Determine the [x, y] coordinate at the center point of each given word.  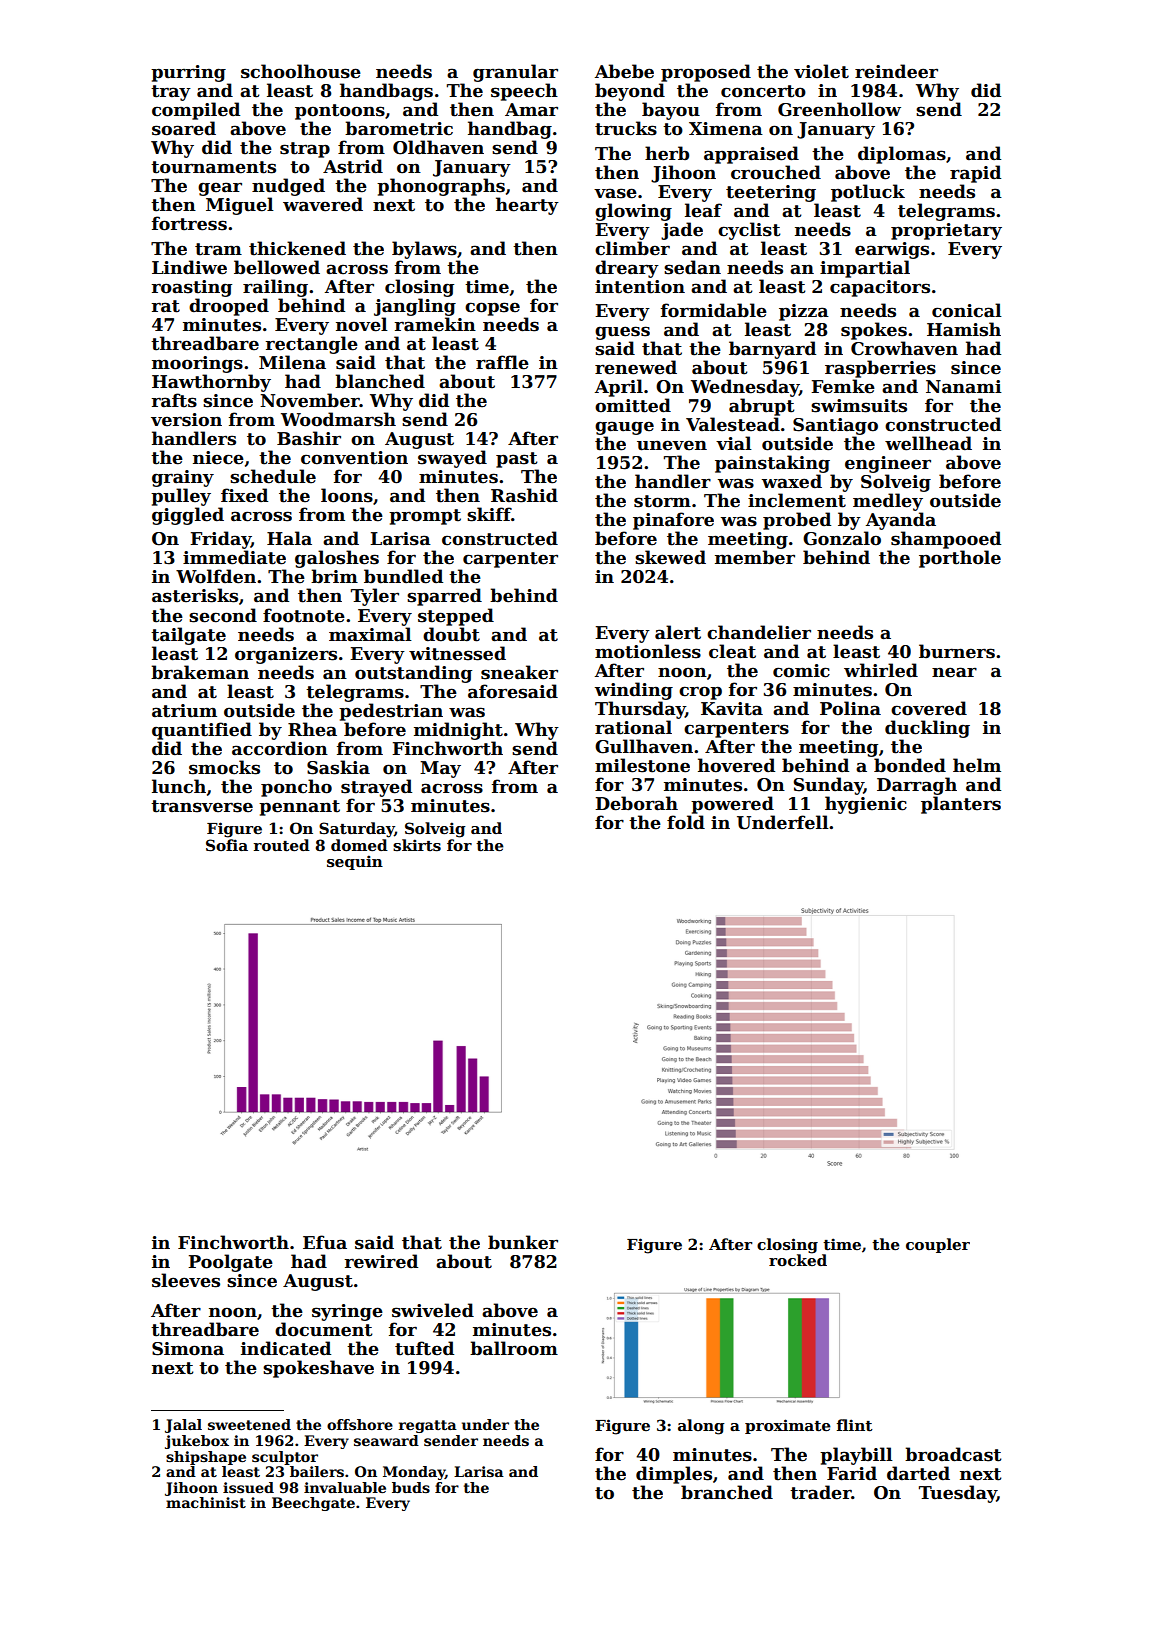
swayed [452, 459]
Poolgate [230, 1263]
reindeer [896, 71]
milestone [642, 765]
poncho [296, 788]
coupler [938, 1245]
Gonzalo [842, 538]
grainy [183, 478]
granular [515, 73]
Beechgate [313, 1504]
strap [305, 150]
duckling [927, 729]
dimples [674, 1475]
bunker [523, 1242]
